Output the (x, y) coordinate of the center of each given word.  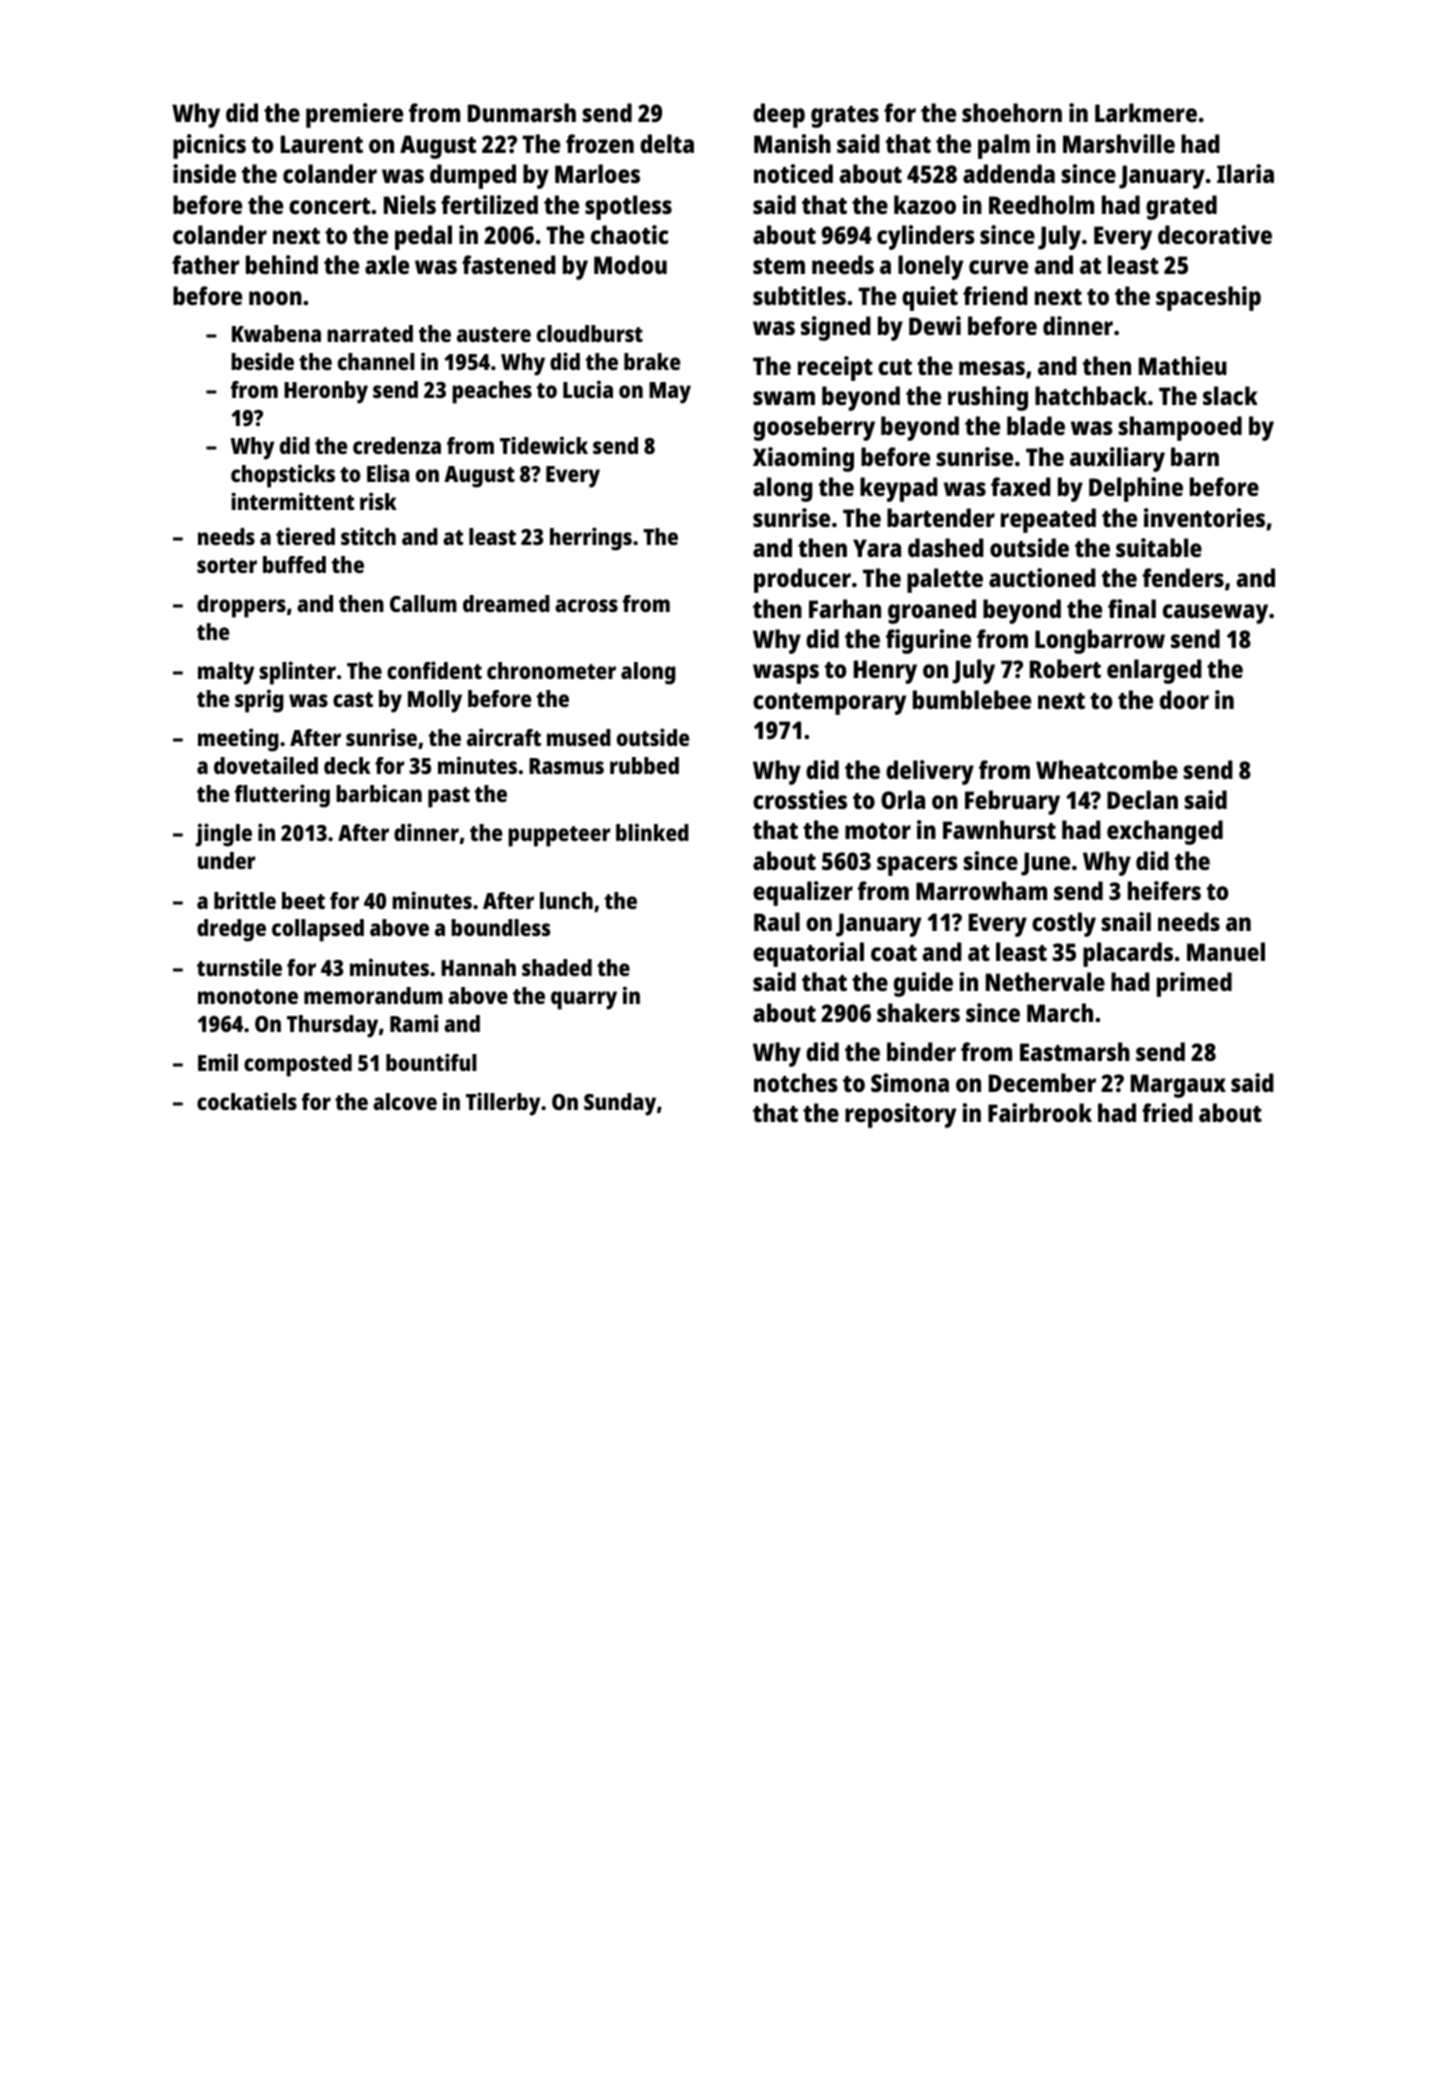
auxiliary (1117, 459)
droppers (241, 606)
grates (845, 117)
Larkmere (1146, 112)
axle (387, 264)
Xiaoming (803, 459)
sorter (227, 565)
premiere (354, 115)
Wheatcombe (1107, 769)
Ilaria (1245, 173)
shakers (918, 1012)
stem (779, 266)
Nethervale (1045, 981)
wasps (786, 674)
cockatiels (247, 1101)
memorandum (373, 995)
